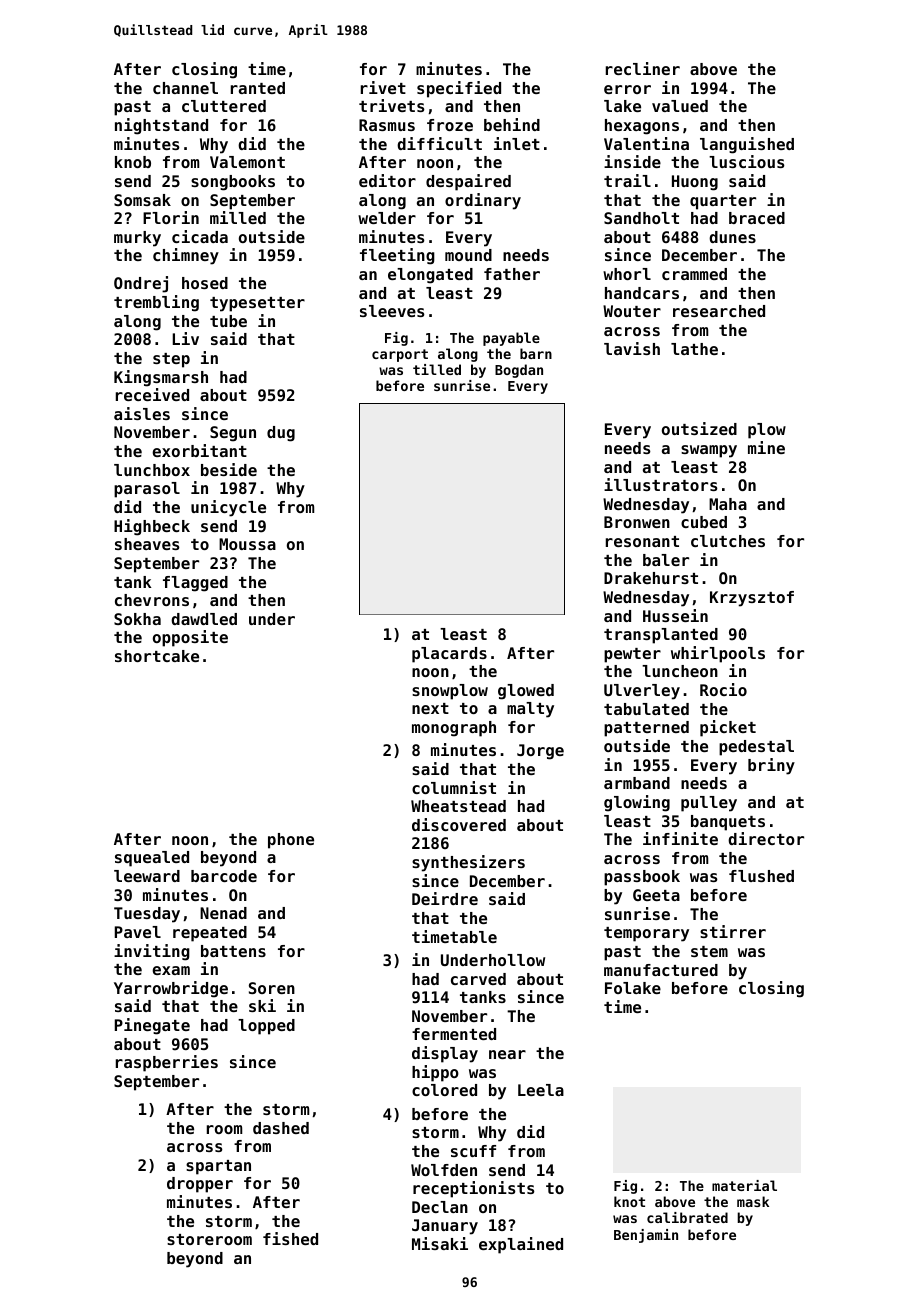 Image resolution: width=924 pixels, height=1308 pixels. I want to click on squealed, so click(152, 859).
